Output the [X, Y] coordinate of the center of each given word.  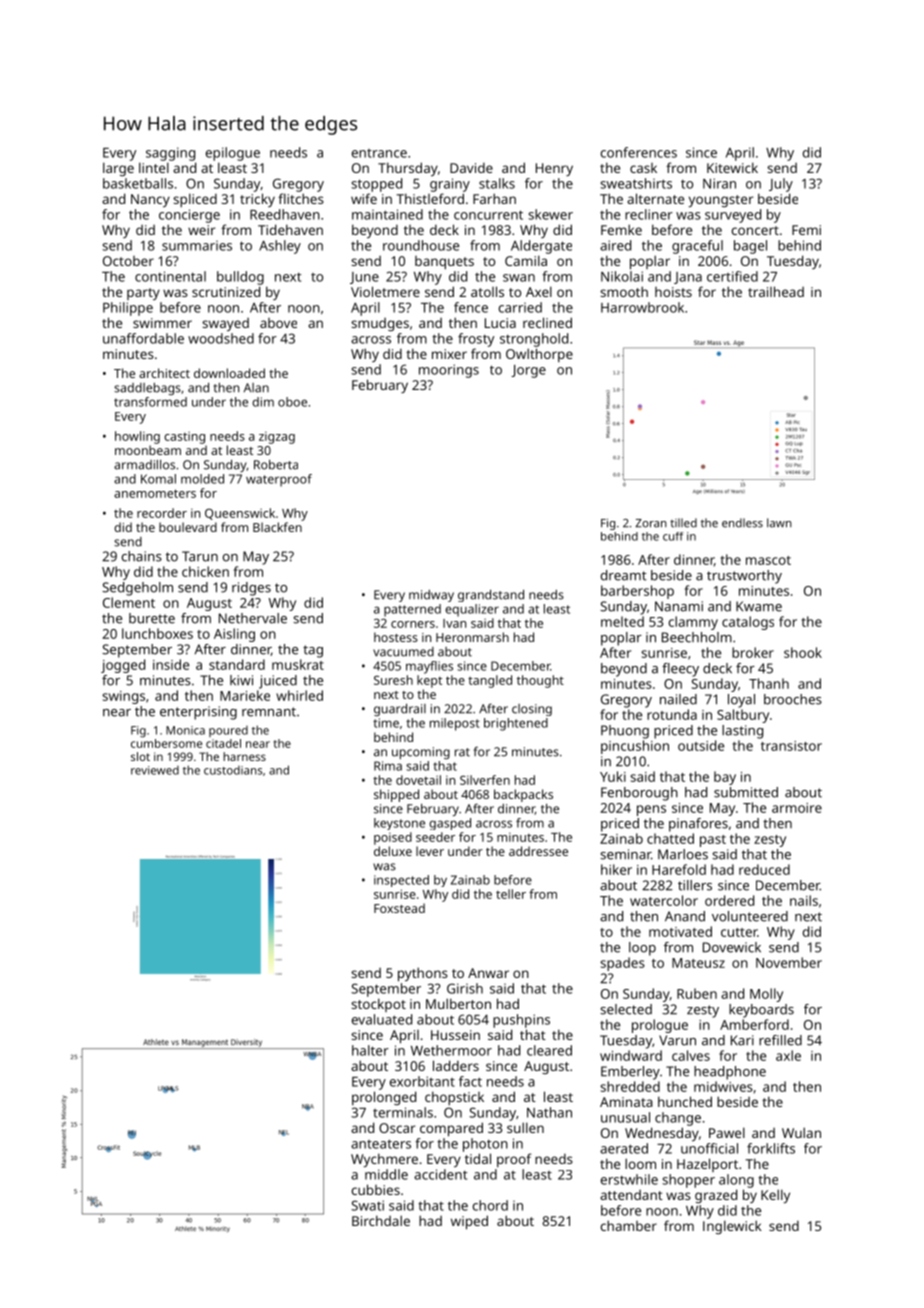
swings [123, 697]
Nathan [549, 1112]
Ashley [280, 247]
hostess [396, 637]
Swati [367, 1205]
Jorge [528, 371]
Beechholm [697, 637]
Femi [806, 230]
